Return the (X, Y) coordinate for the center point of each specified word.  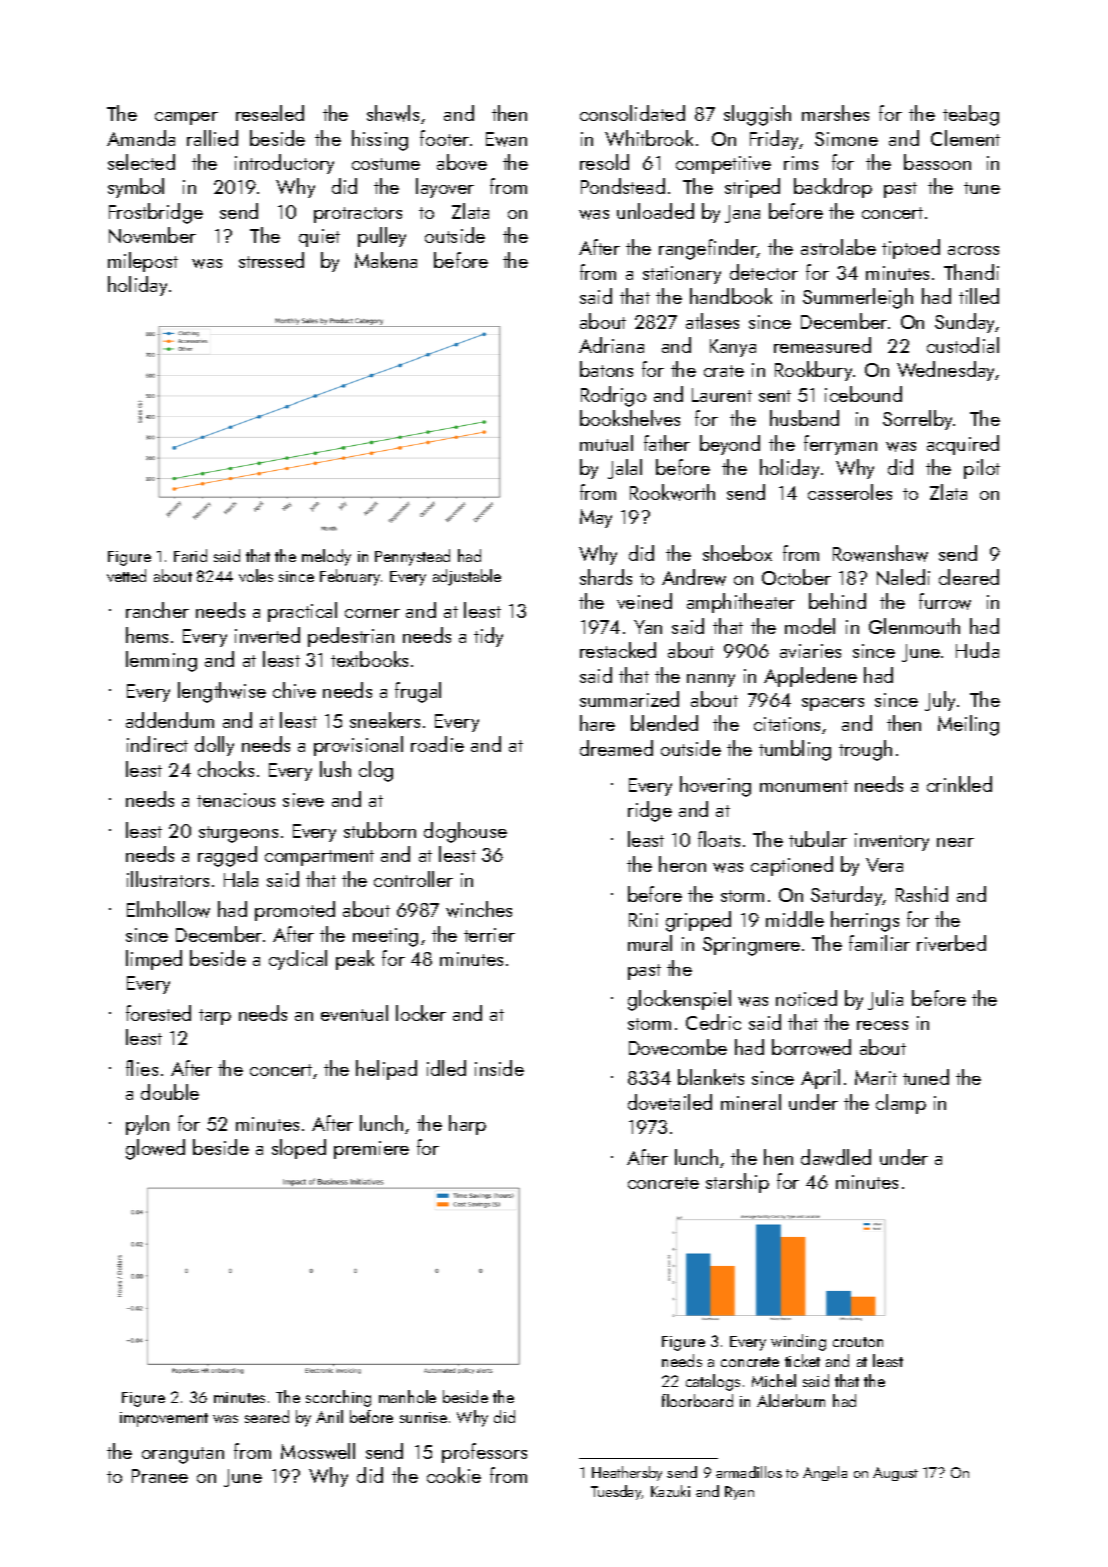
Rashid (922, 894)
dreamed (616, 748)
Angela (825, 1473)
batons (606, 369)
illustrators (168, 879)
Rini (643, 920)
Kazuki (670, 1491)
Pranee (160, 1476)
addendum (170, 720)
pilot (982, 469)
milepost (143, 262)
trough (865, 750)
